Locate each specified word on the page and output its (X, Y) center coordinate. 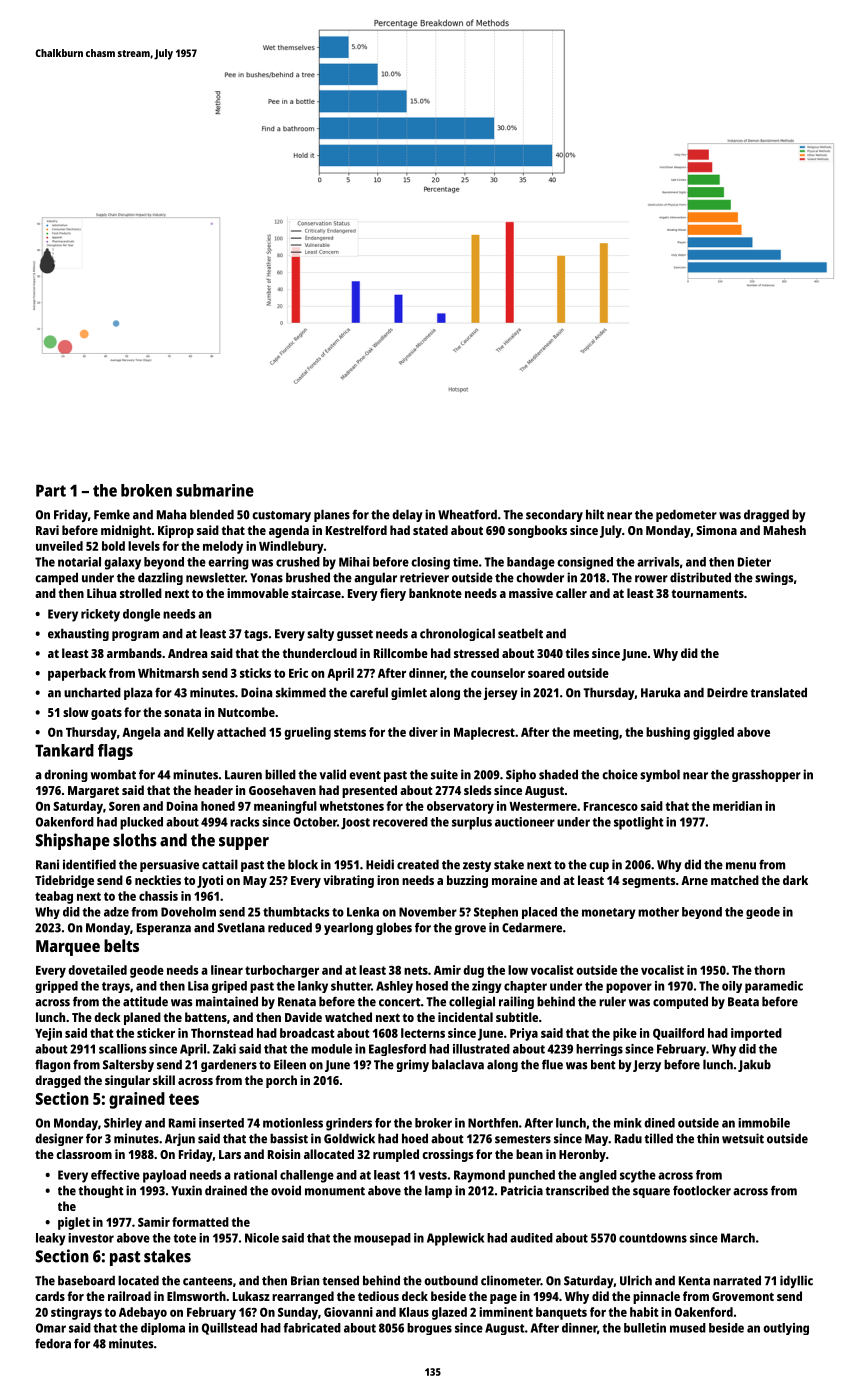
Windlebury (291, 547)
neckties (158, 880)
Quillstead (229, 1329)
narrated (737, 1280)
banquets (561, 1313)
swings (774, 578)
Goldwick (349, 1138)
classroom (84, 1154)
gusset (355, 635)
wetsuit (743, 1138)
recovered (400, 822)
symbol (660, 775)
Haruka (660, 692)
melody (223, 547)
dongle (141, 615)
